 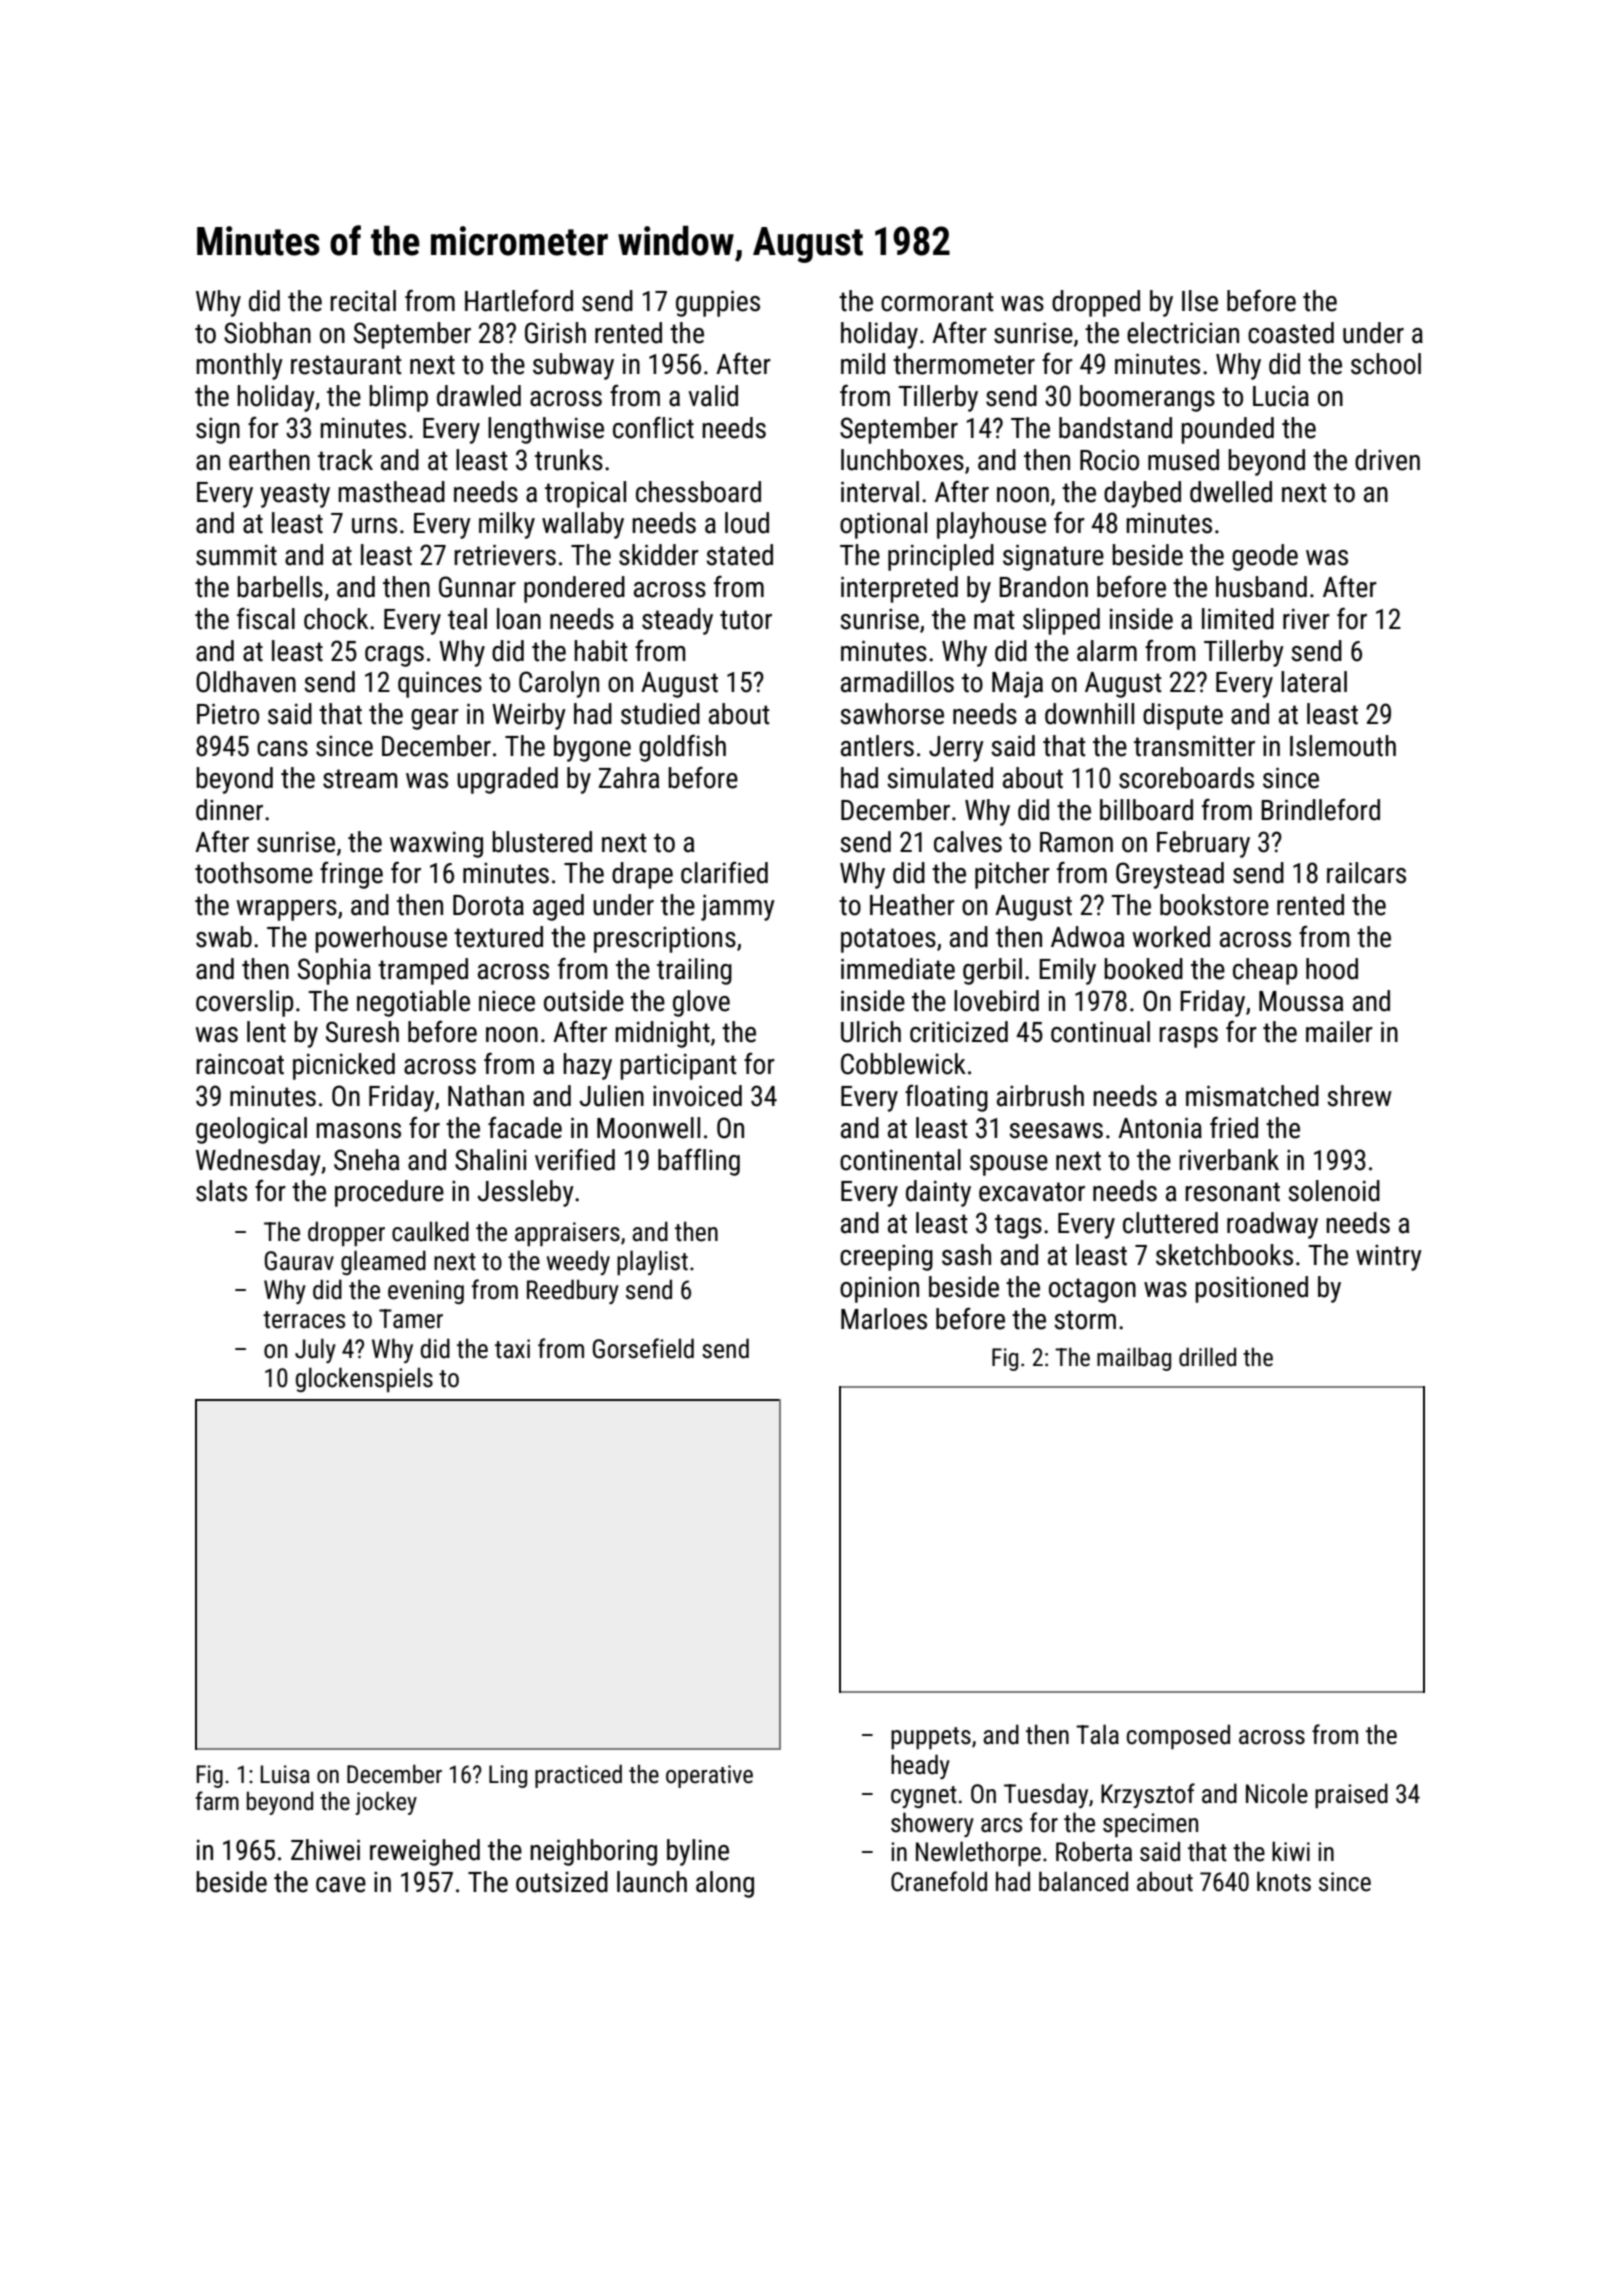 What do you see at coordinates (1170, 1223) in the document?
I see `cluttered` at bounding box center [1170, 1223].
